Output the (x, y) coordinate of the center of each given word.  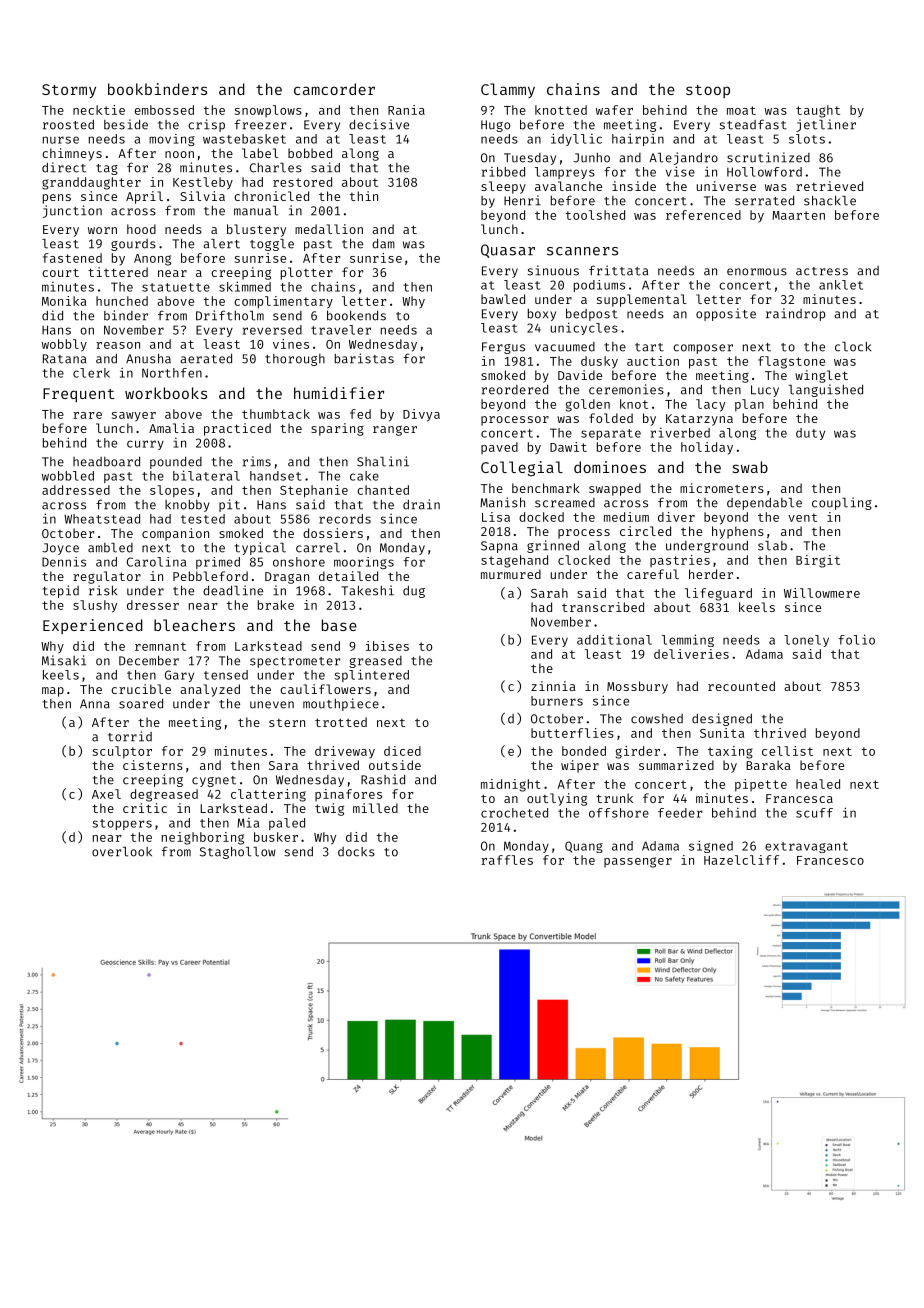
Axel (106, 794)
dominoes (610, 467)
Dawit (568, 447)
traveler (341, 330)
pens (57, 199)
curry (145, 445)
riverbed (680, 433)
